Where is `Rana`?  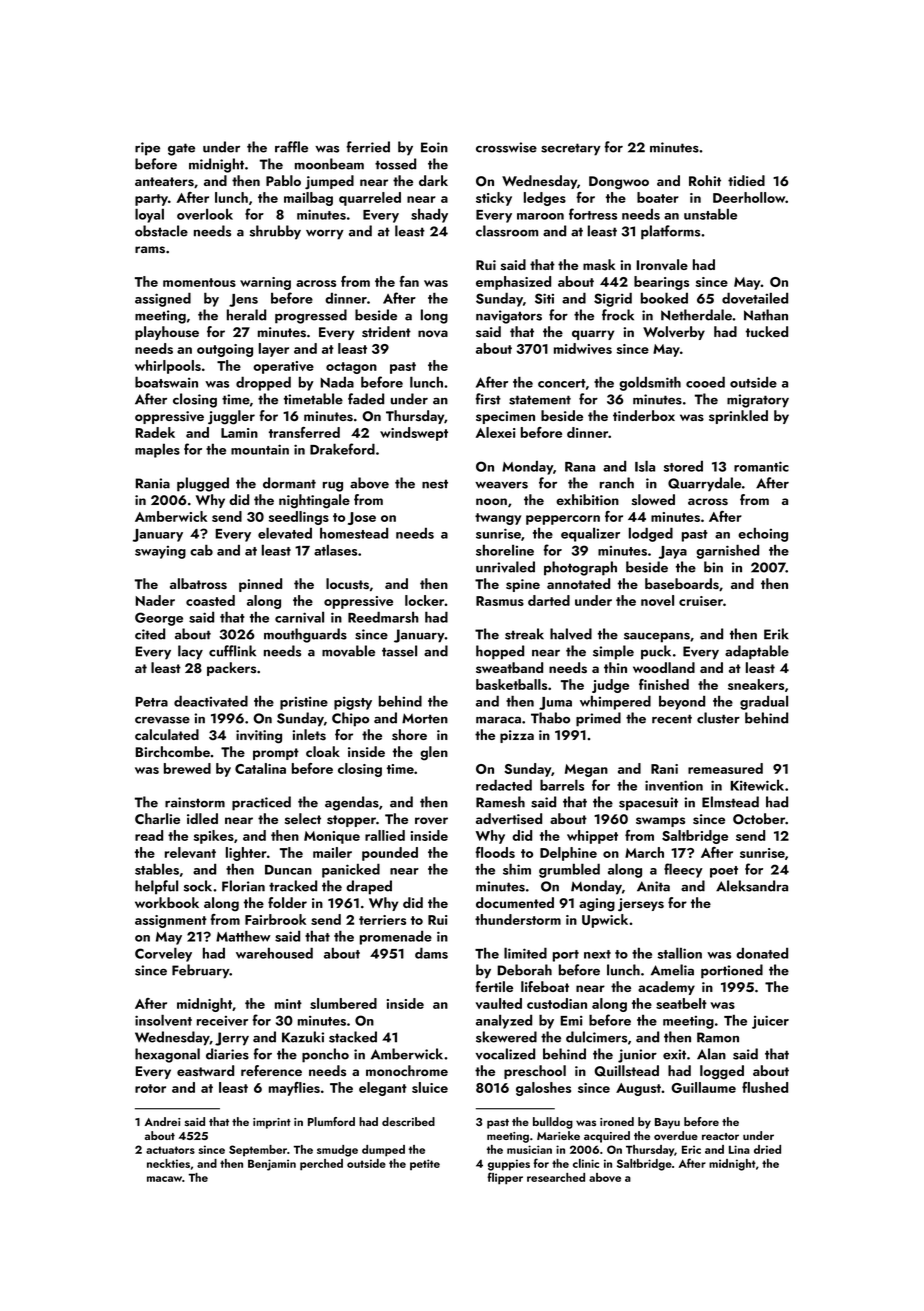
Rana is located at coordinates (580, 467).
